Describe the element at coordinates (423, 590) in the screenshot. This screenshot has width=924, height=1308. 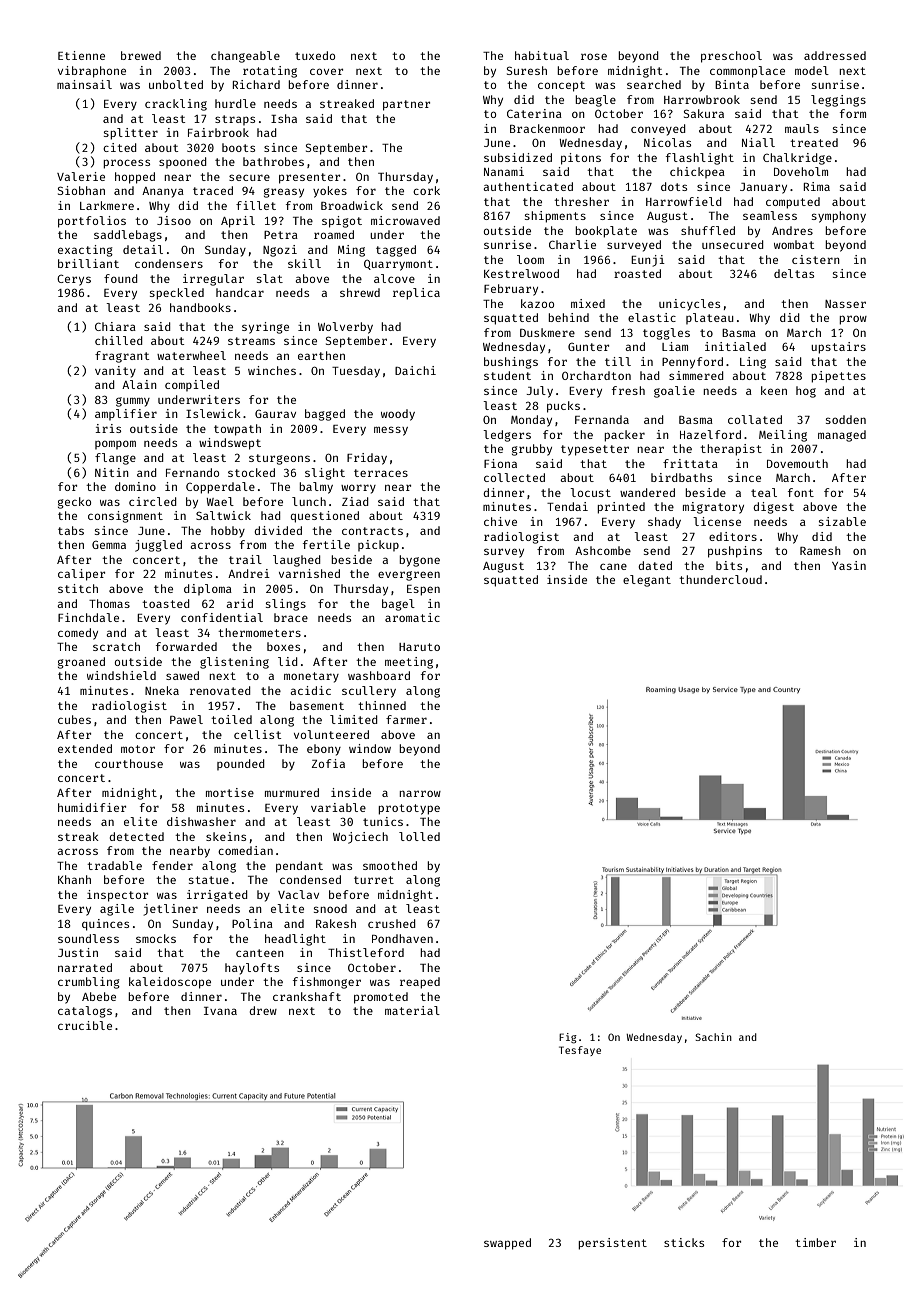
I see `Espen` at that location.
